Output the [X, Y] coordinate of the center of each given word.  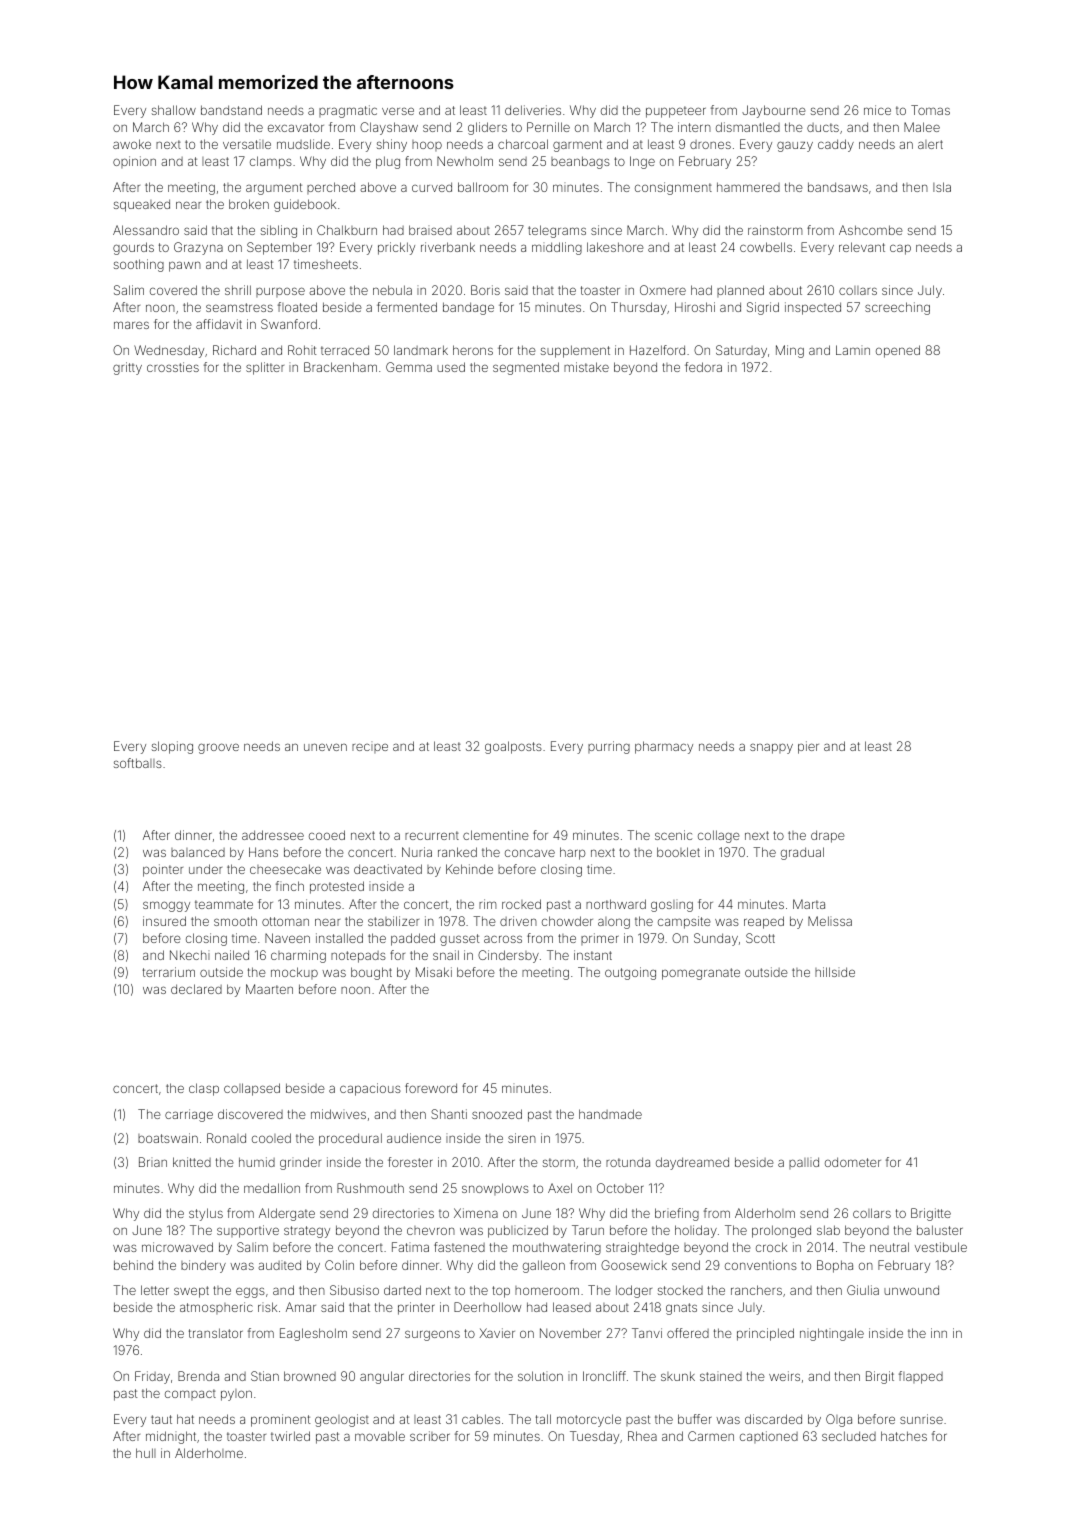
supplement [575, 351]
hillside [835, 972]
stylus [206, 1214]
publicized [518, 1231]
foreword [431, 1088]
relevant [862, 247]
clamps [271, 162]
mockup [294, 973]
